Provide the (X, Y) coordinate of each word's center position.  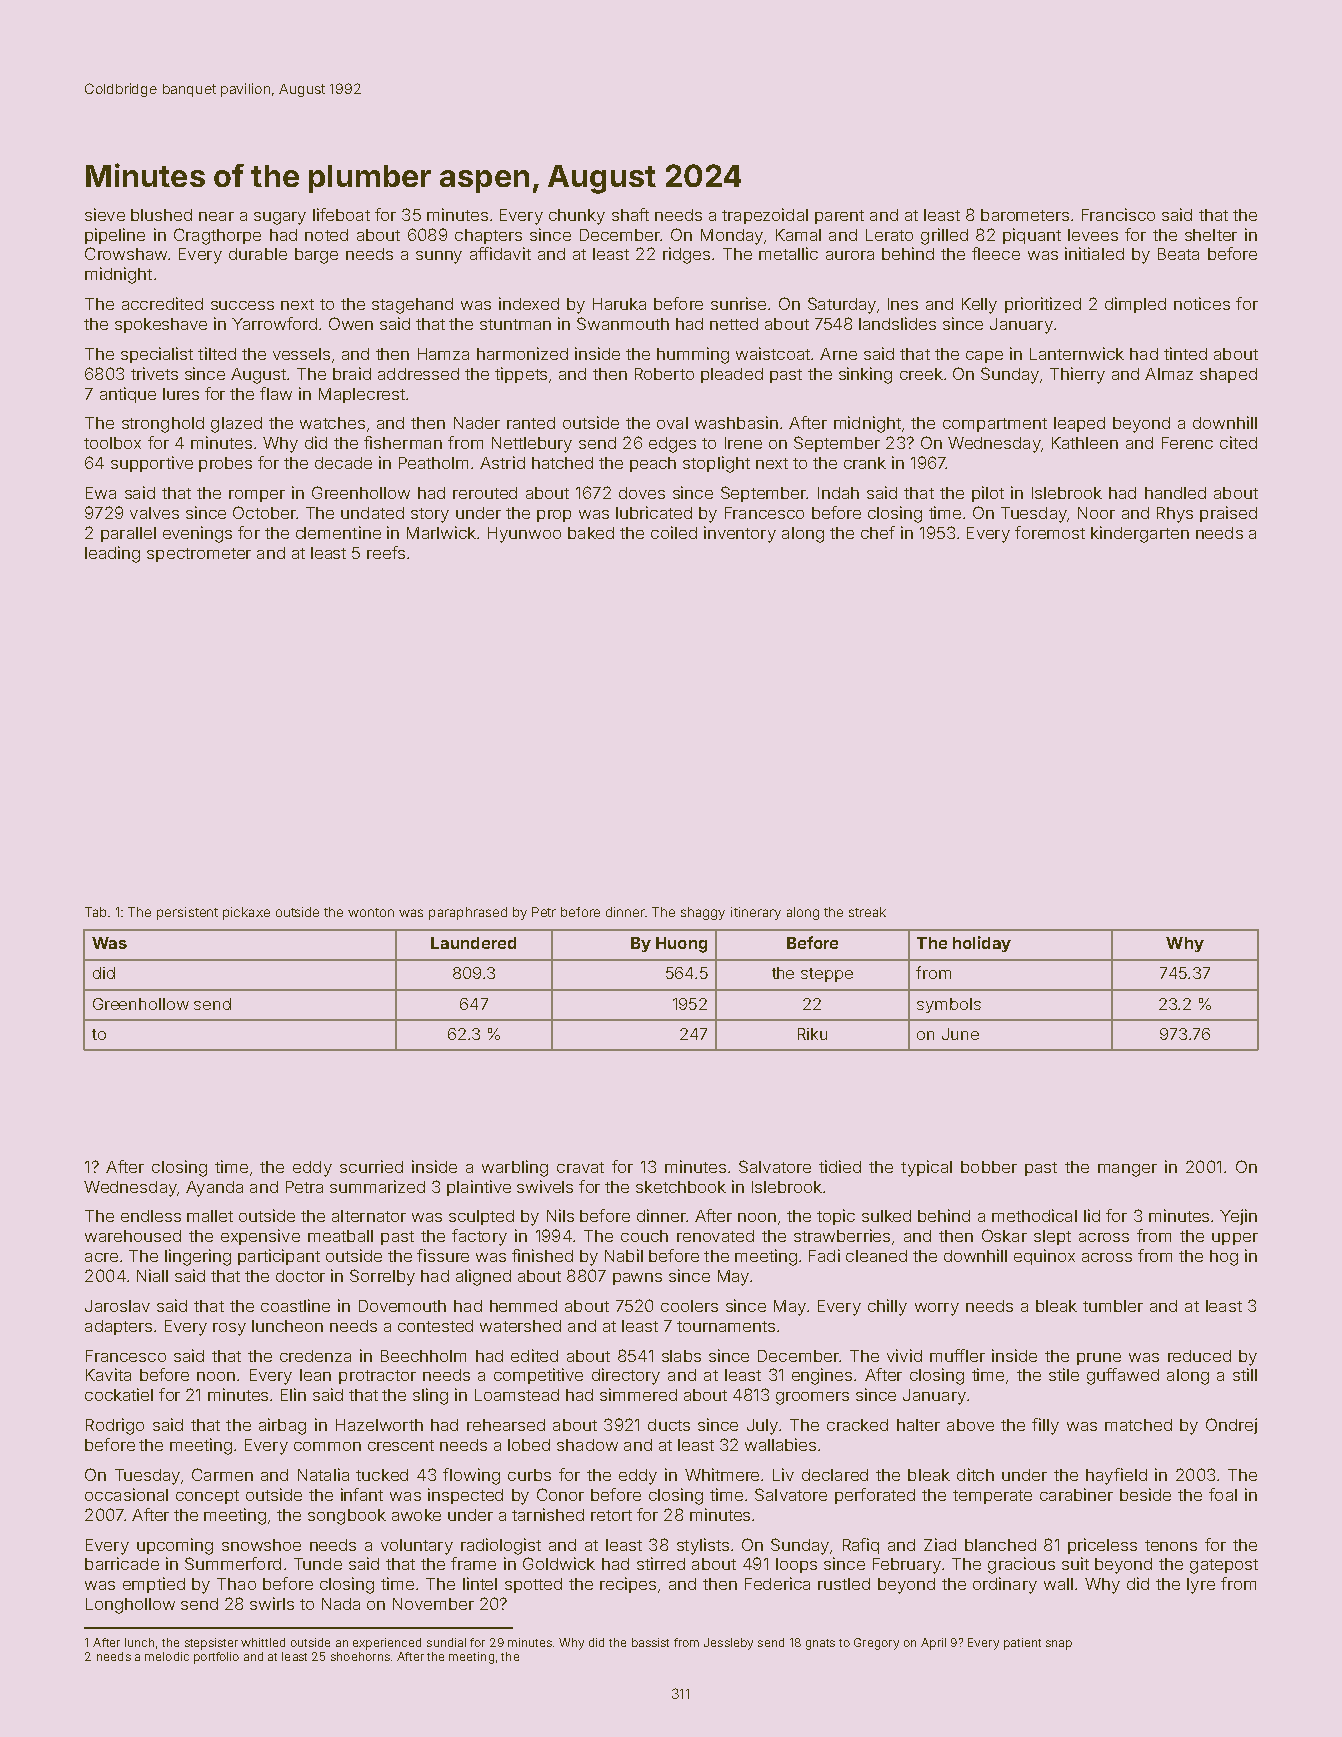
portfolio (216, 1658)
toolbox (112, 443)
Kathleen (1085, 443)
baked (591, 533)
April (933, 1644)
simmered (638, 1394)
